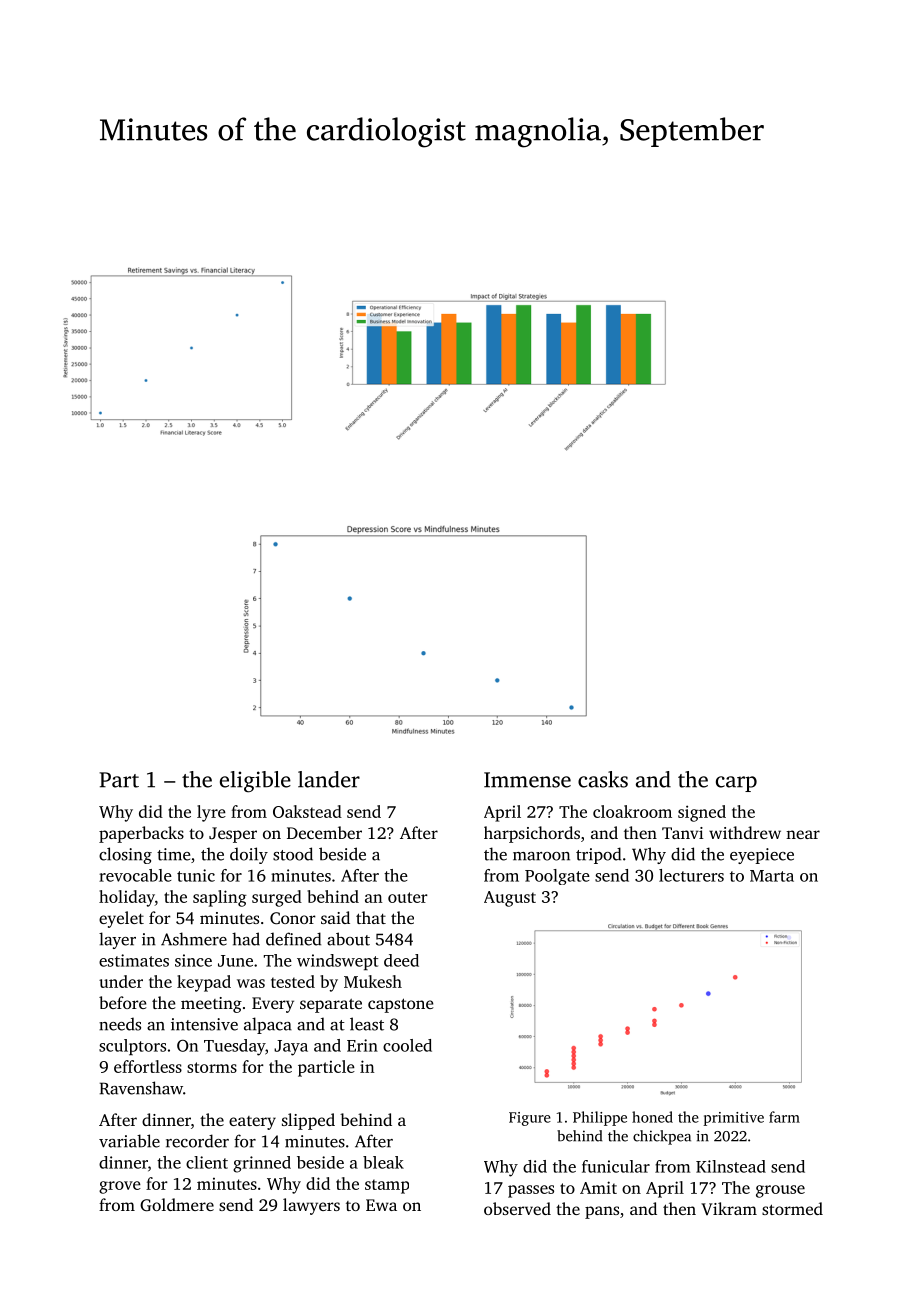 Image resolution: width=924 pixels, height=1314 pixels. I want to click on Tanvi, so click(682, 833).
